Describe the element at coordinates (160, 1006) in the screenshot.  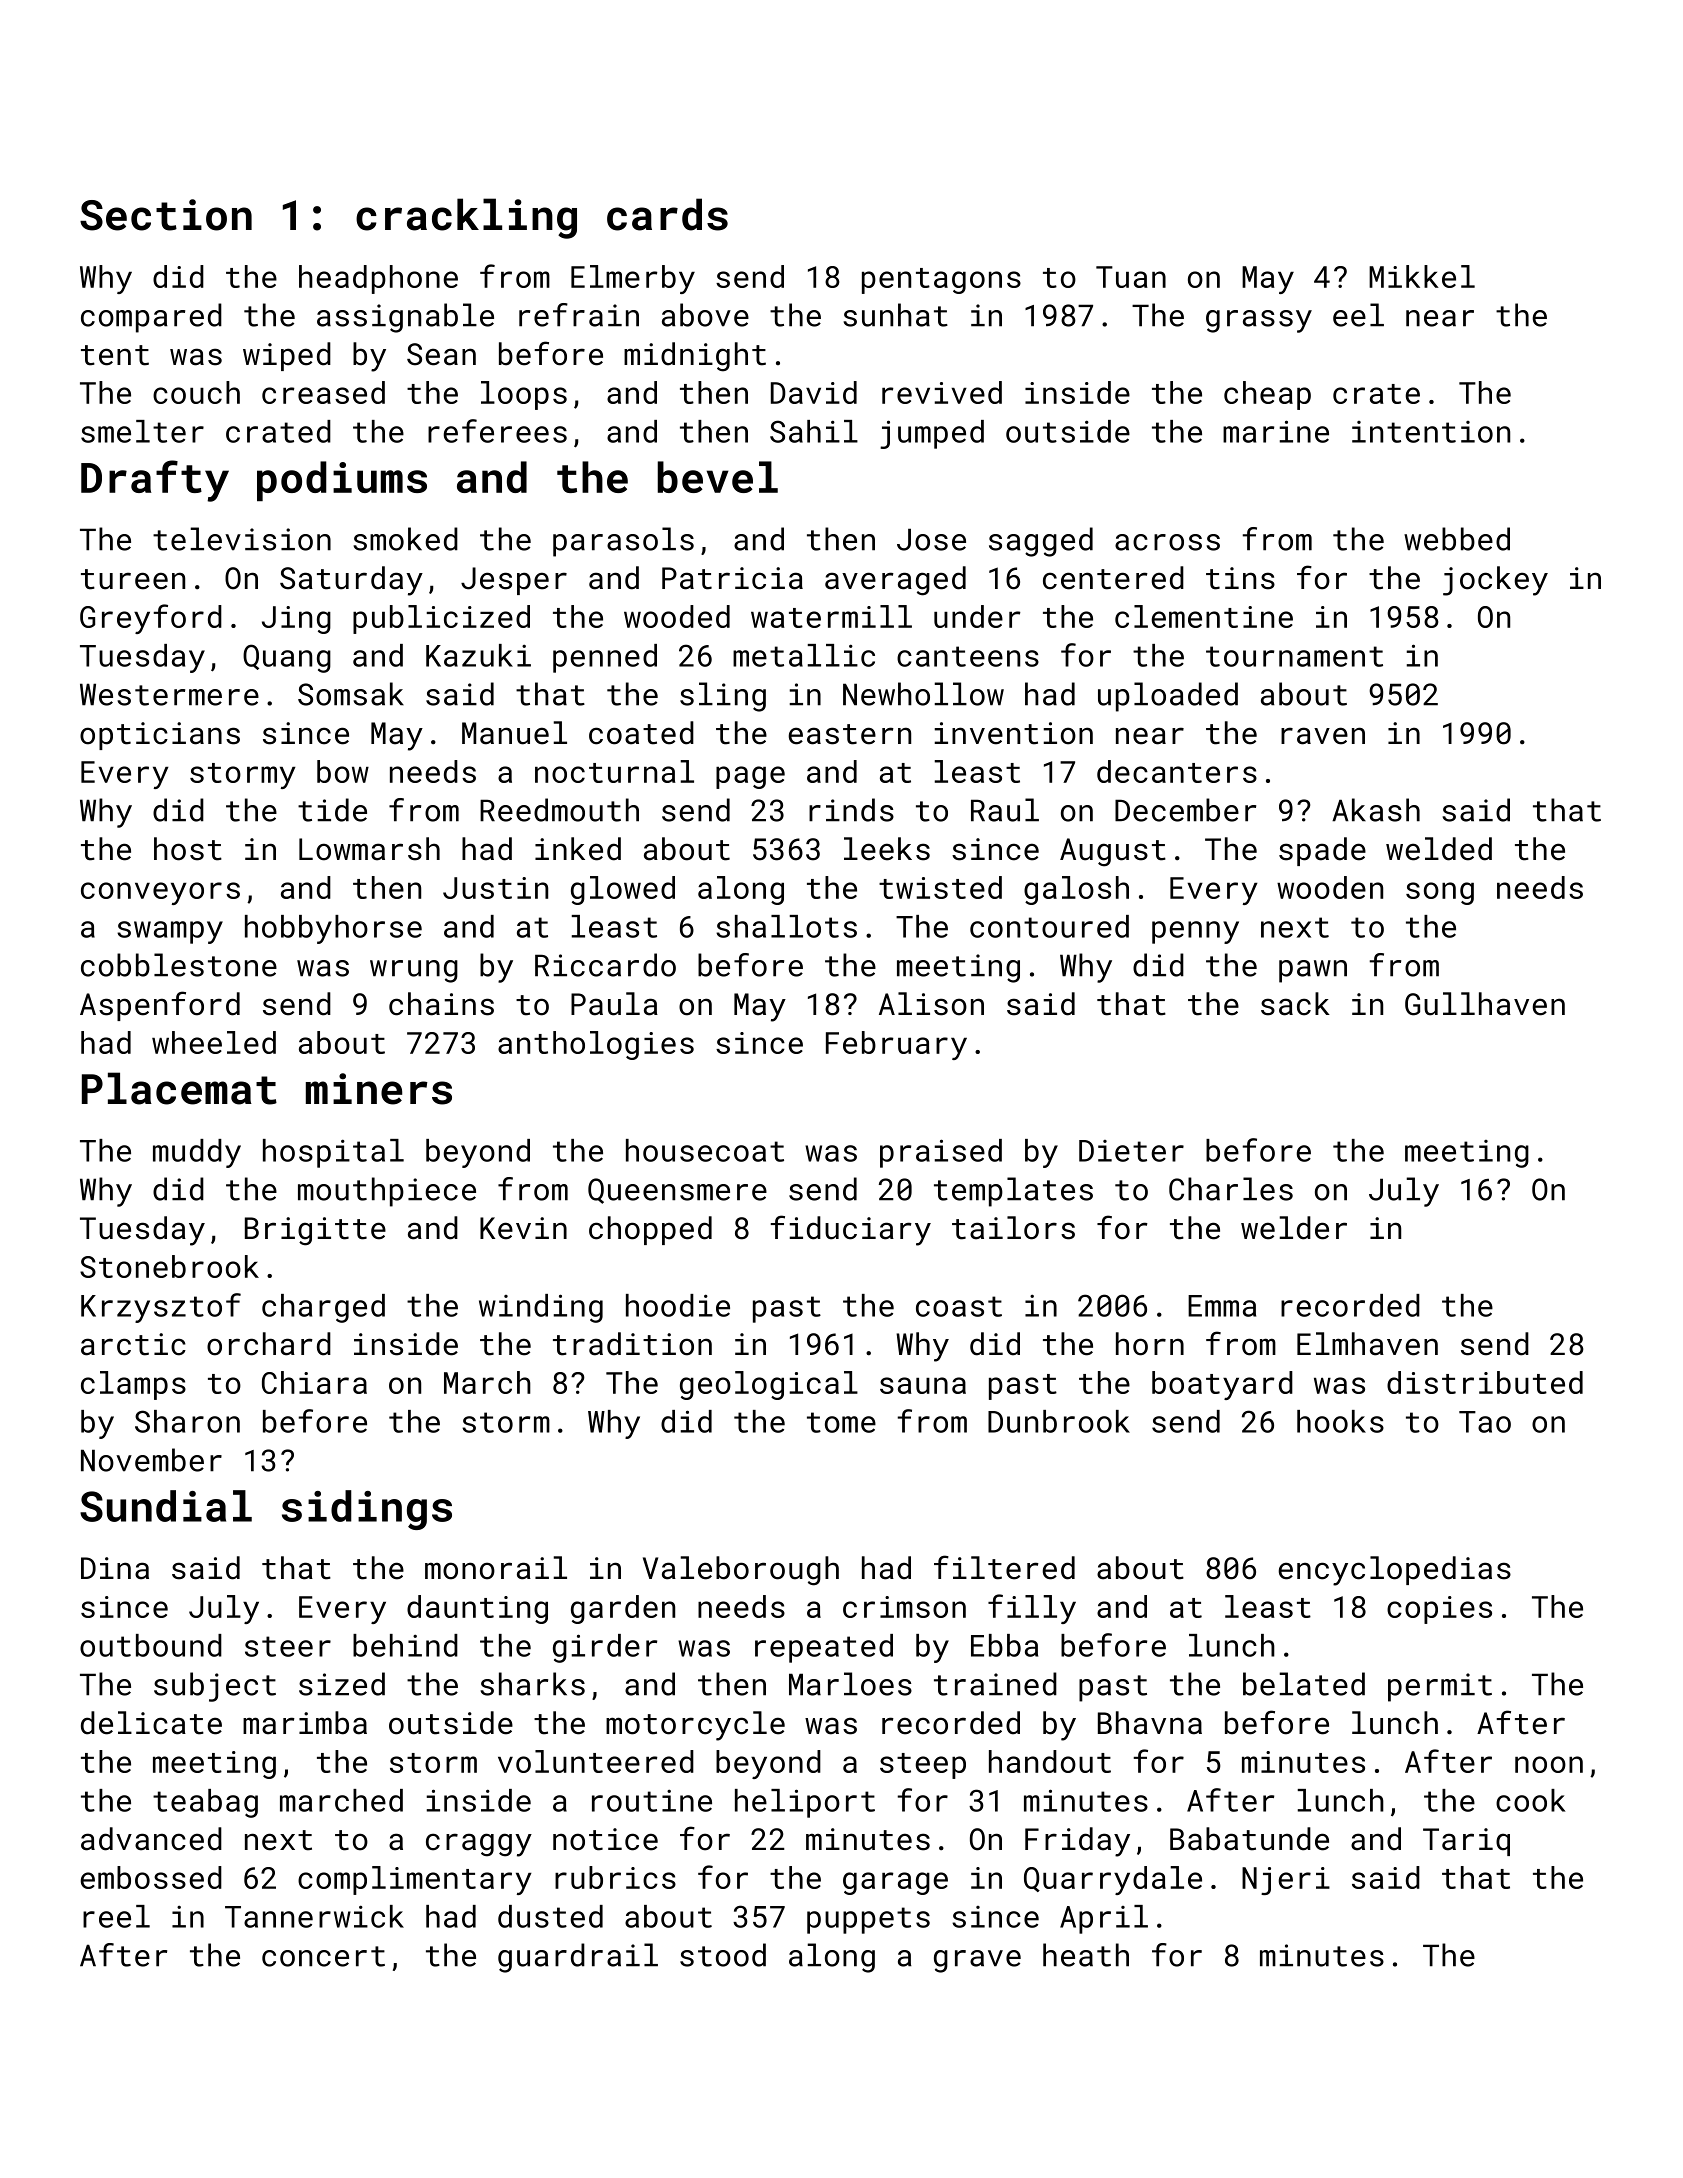
I see `Aspenford` at that location.
